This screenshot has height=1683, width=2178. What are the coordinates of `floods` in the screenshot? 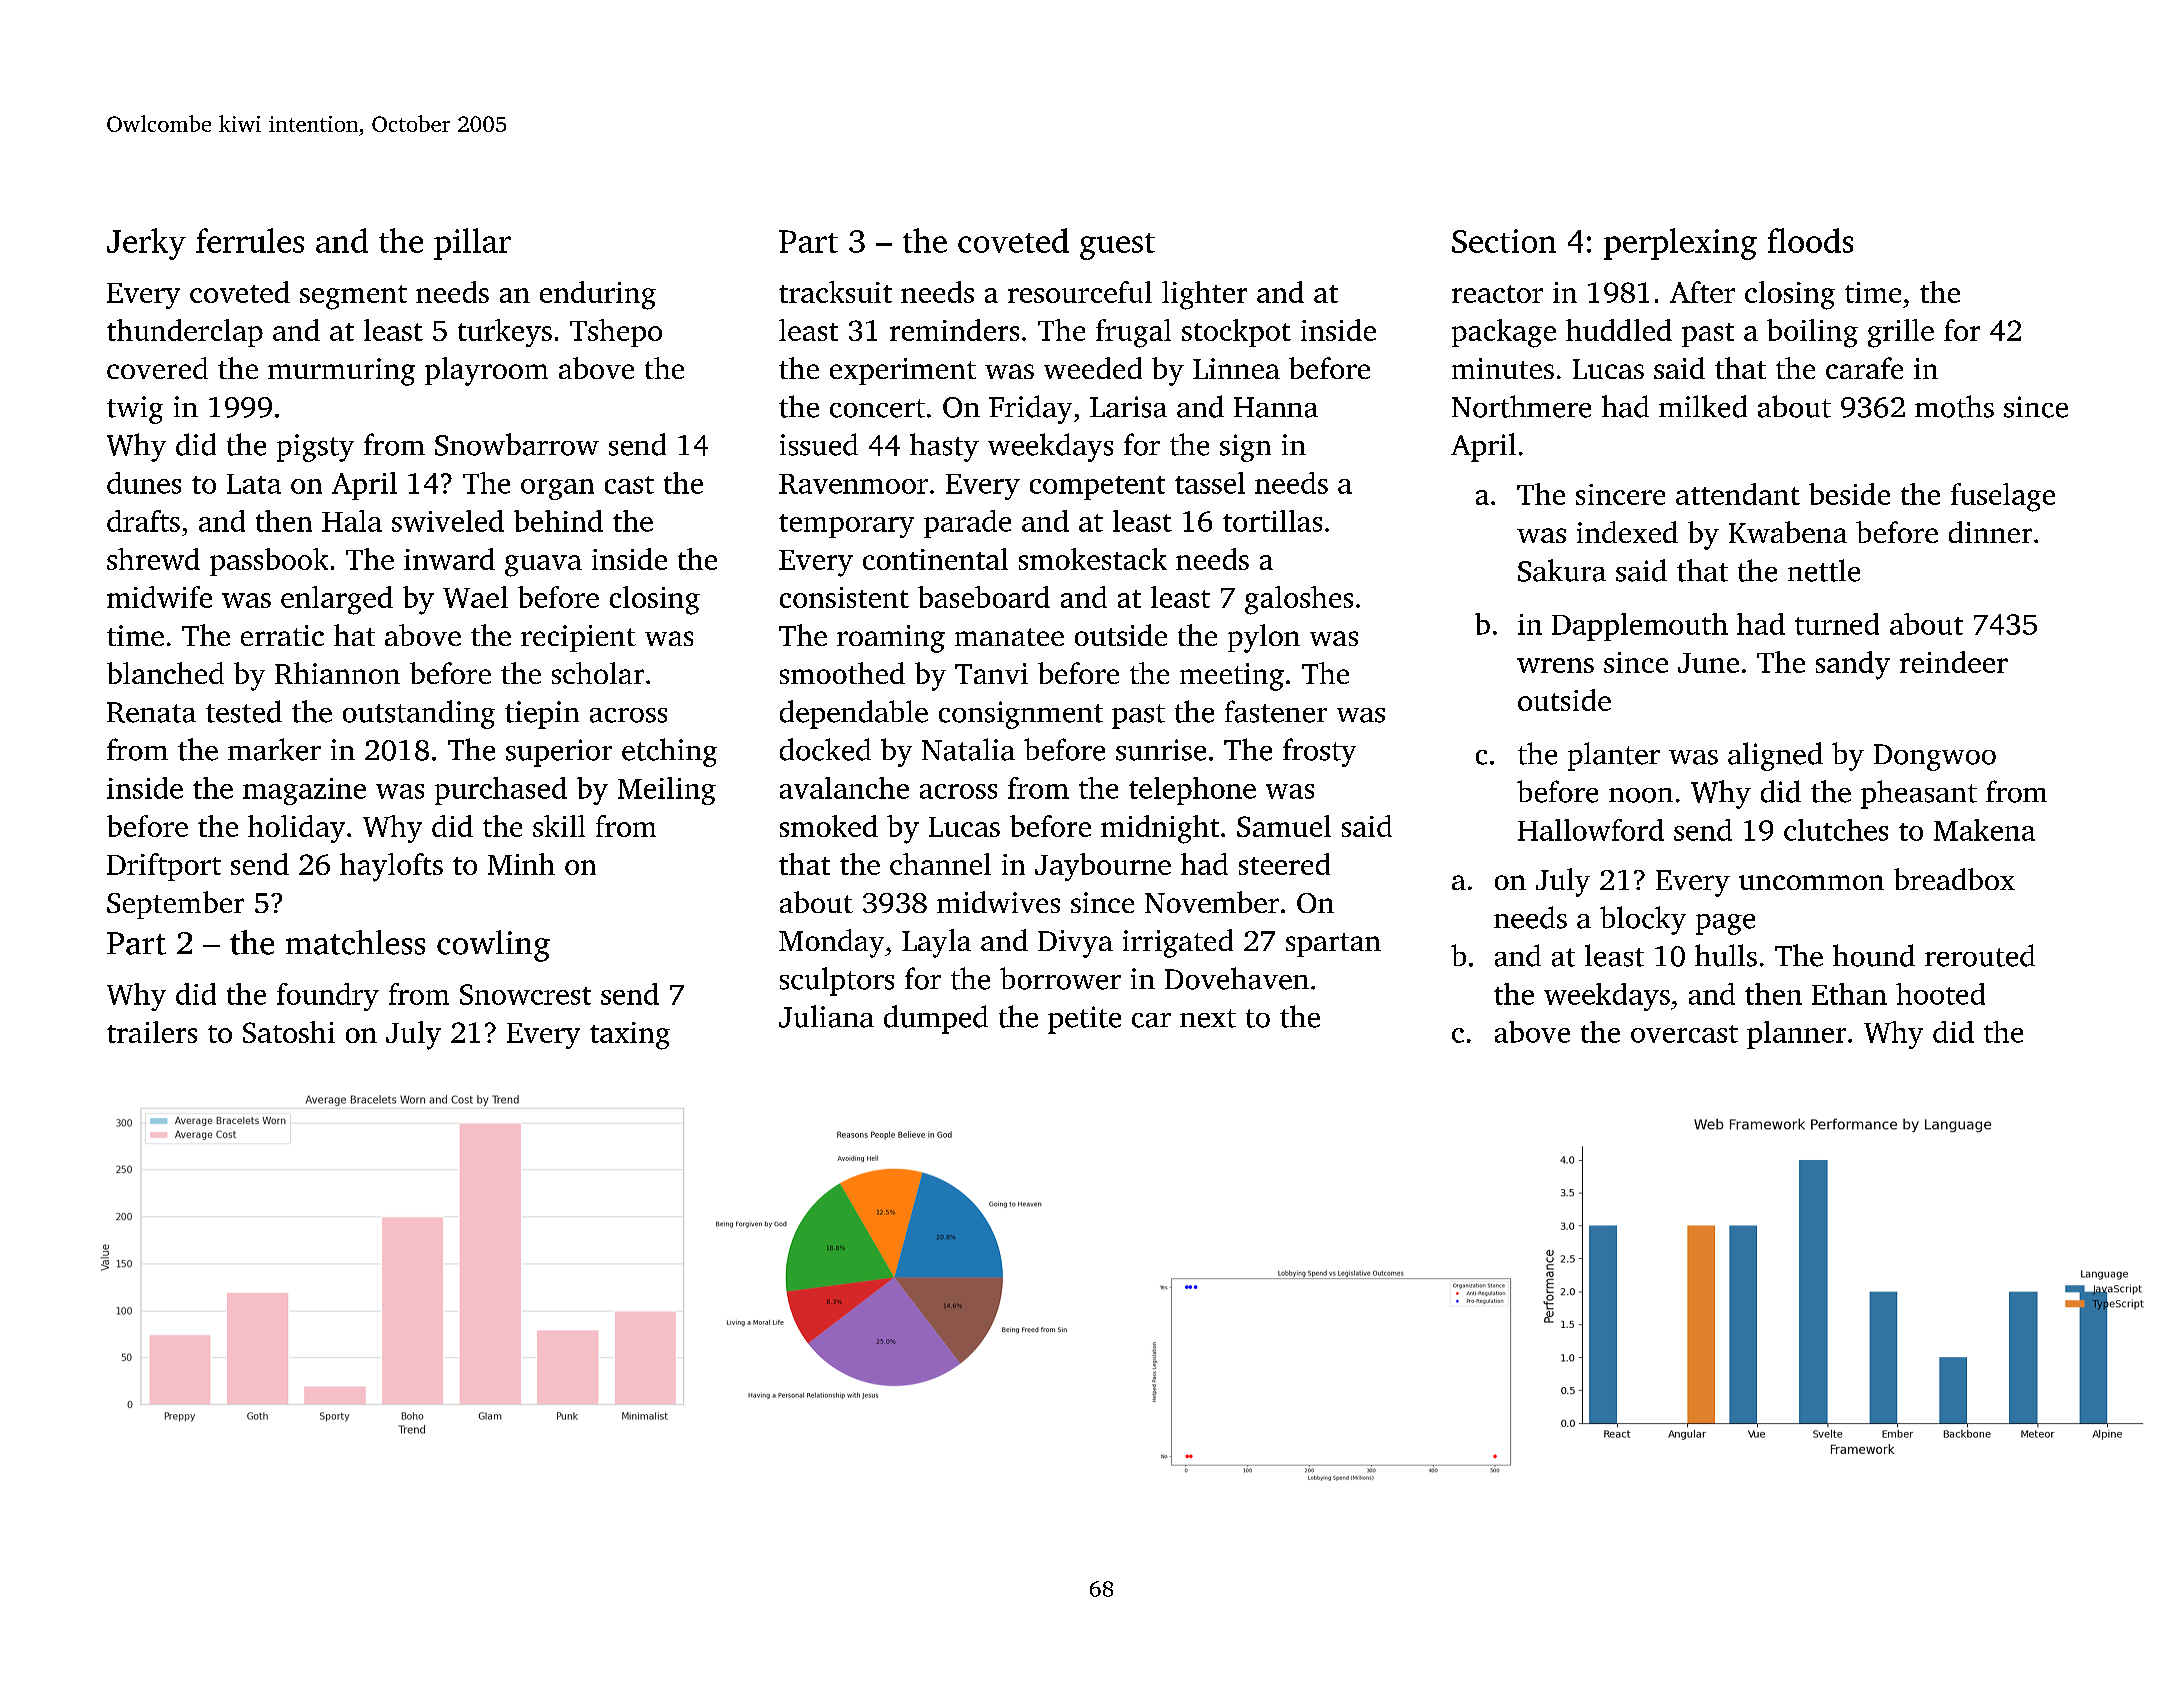 It's located at (1810, 240).
